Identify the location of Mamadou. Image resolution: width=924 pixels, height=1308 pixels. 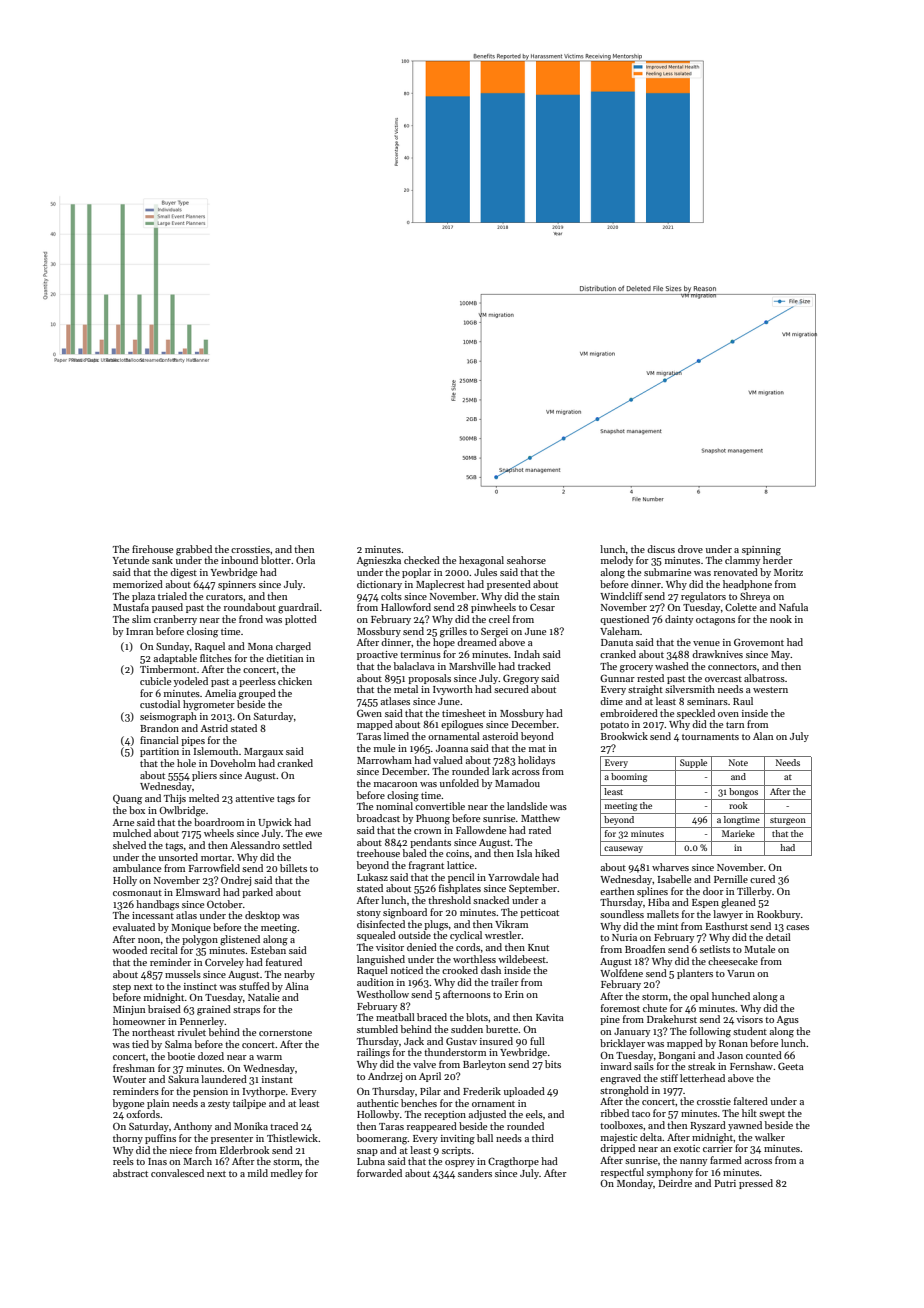
(517, 783).
